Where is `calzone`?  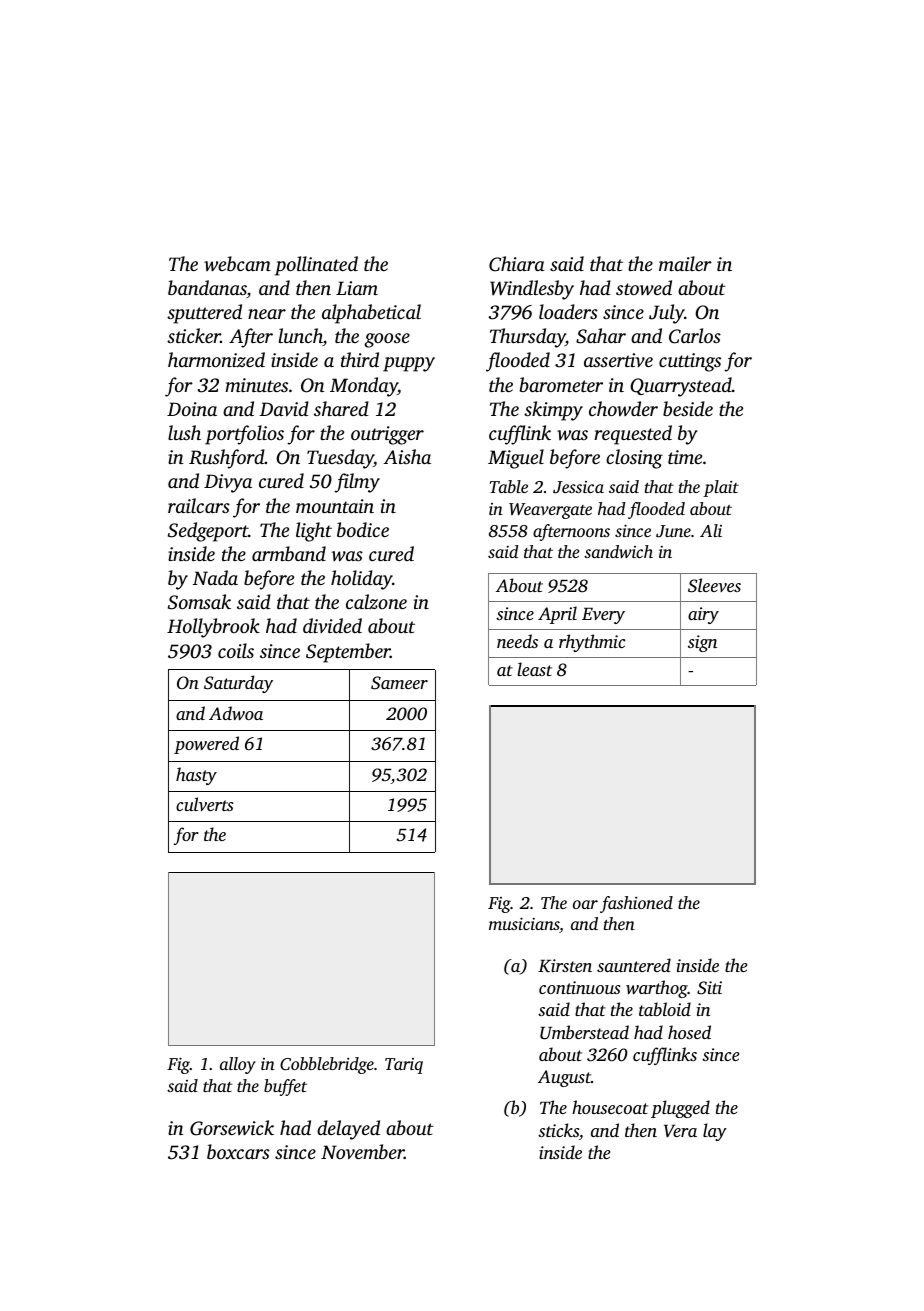 calzone is located at coordinates (376, 601).
